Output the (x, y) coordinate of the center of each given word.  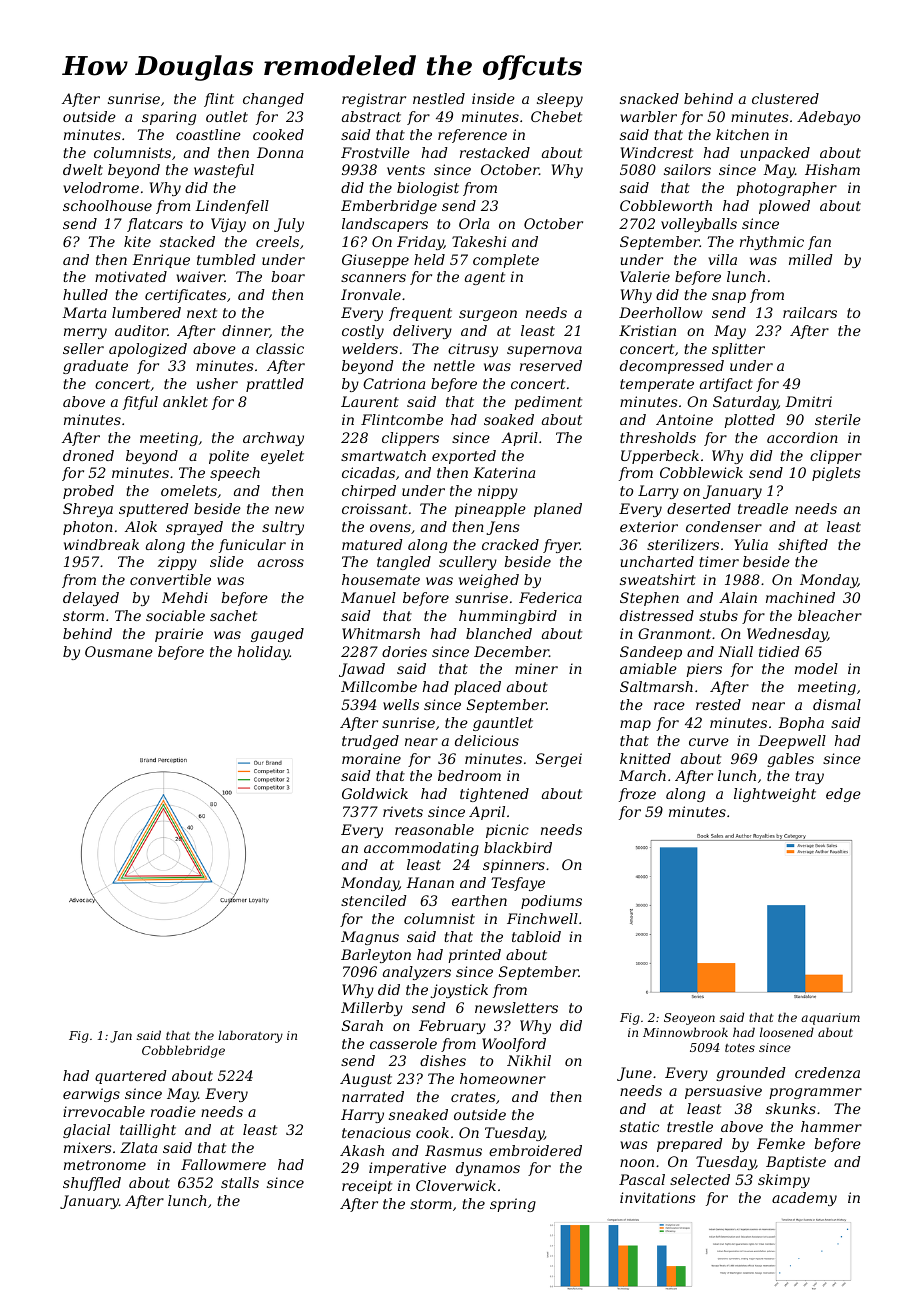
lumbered (146, 312)
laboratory (250, 1036)
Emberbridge (389, 207)
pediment (548, 403)
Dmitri (808, 401)
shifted (803, 546)
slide (227, 561)
